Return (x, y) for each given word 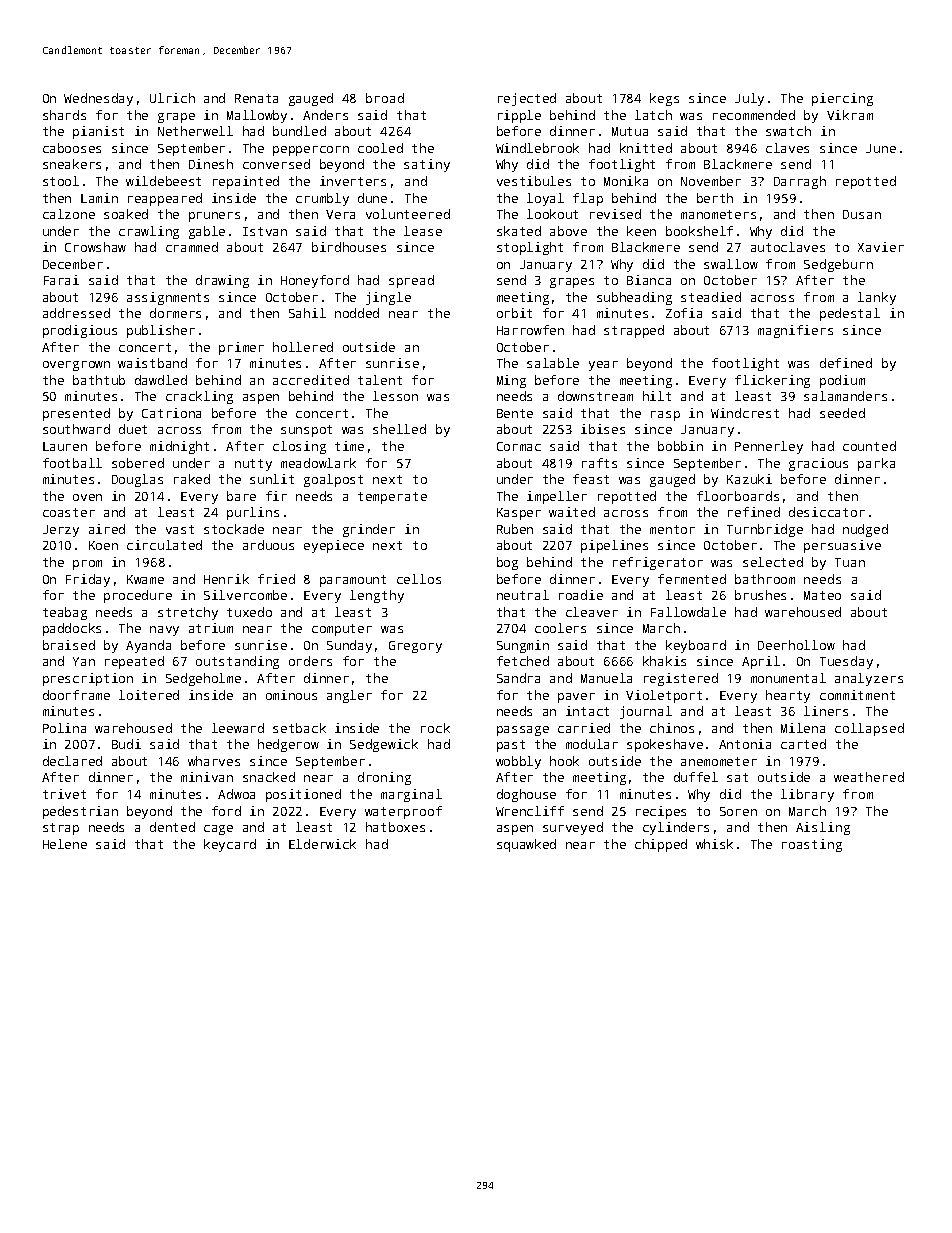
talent (380, 380)
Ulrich (172, 98)
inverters (353, 181)
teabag (65, 613)
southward (76, 429)
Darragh (800, 182)
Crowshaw (95, 247)
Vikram (850, 115)
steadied (711, 297)
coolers (560, 628)
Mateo (822, 595)
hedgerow (288, 745)
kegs (664, 99)
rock (435, 728)
